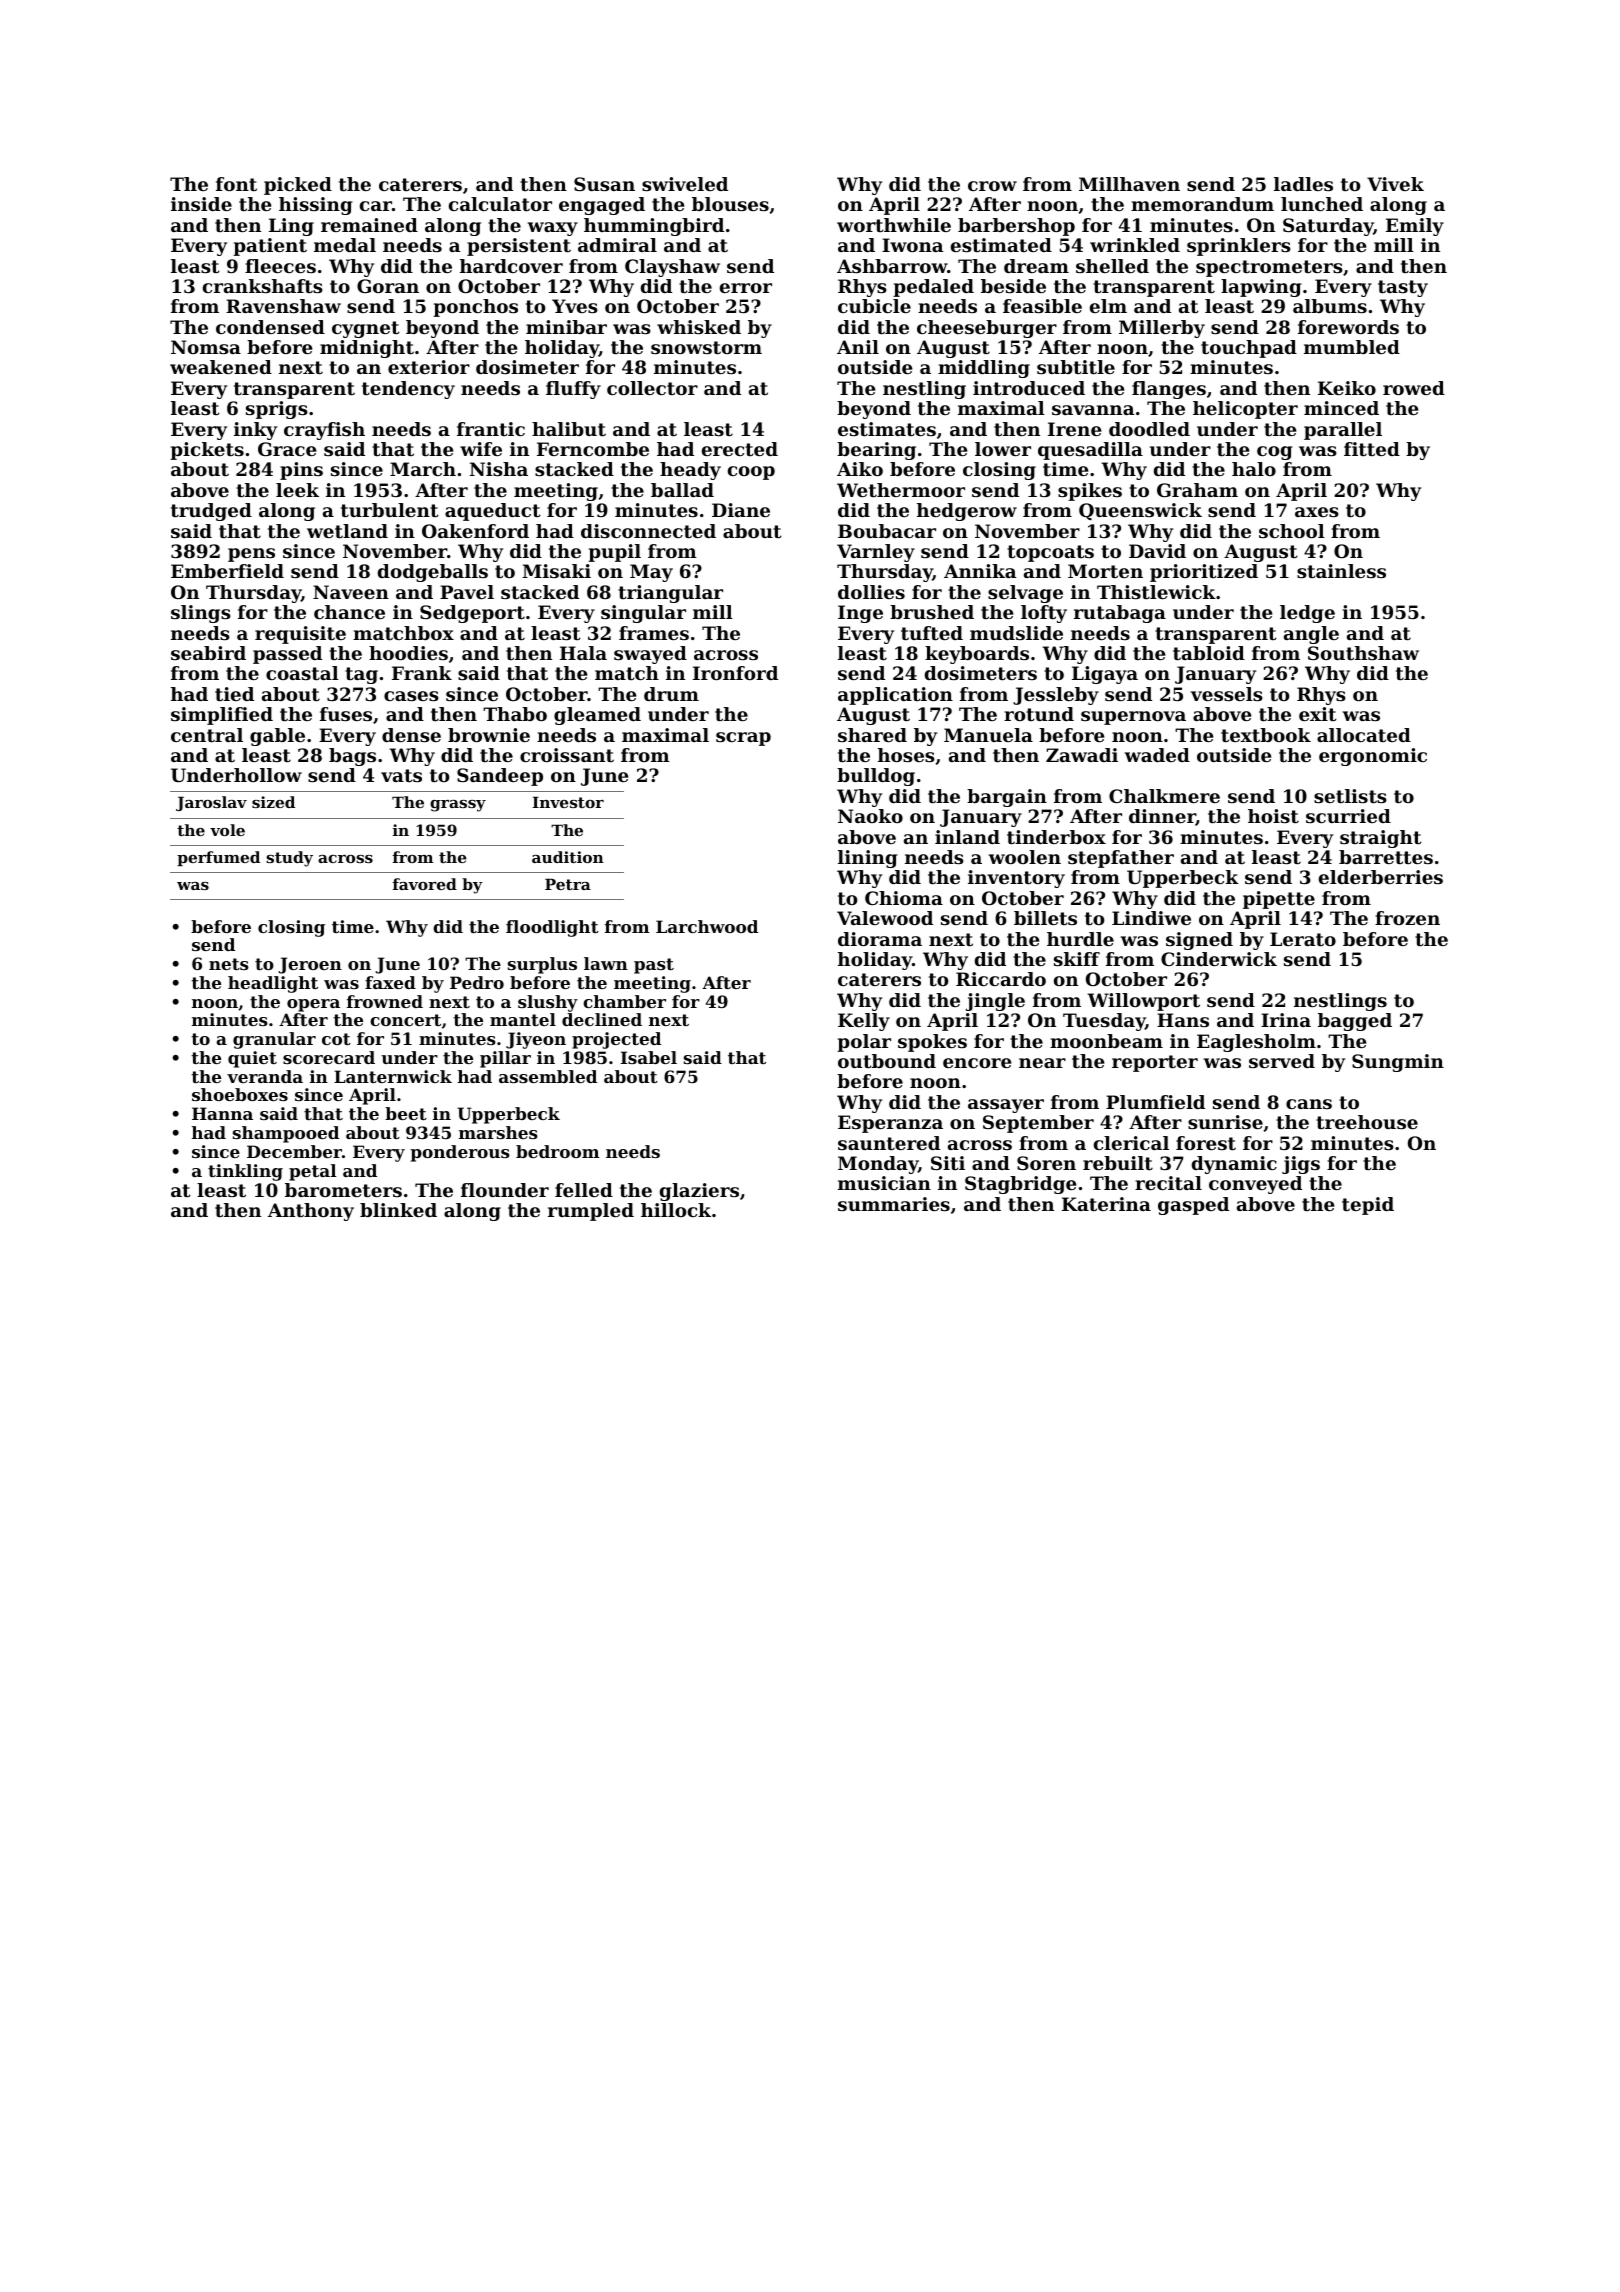 This screenshot has width=1620, height=2292. What do you see at coordinates (676, 1210) in the screenshot?
I see `hillock` at bounding box center [676, 1210].
